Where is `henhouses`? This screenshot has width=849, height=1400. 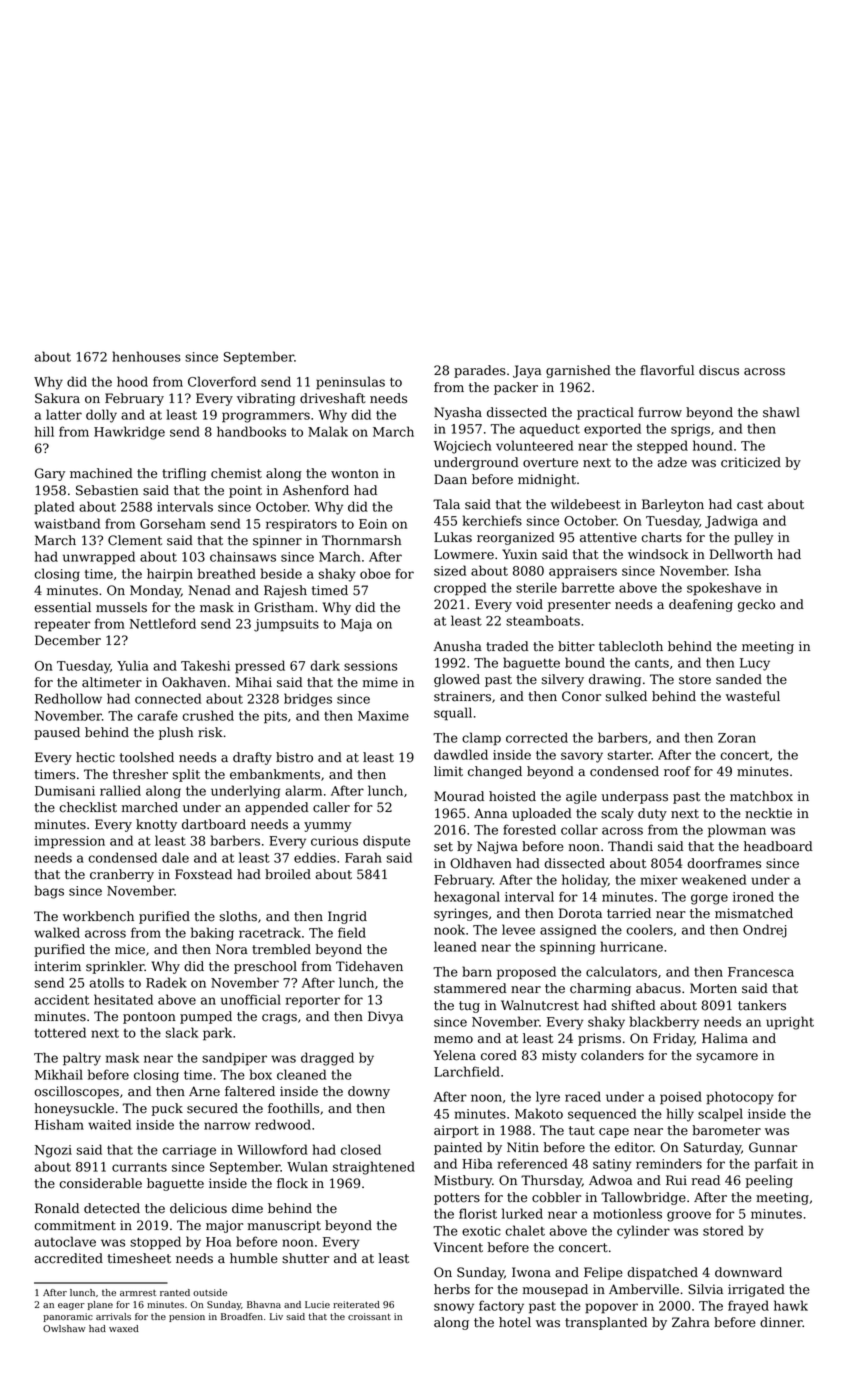 henhouses is located at coordinates (146, 356).
